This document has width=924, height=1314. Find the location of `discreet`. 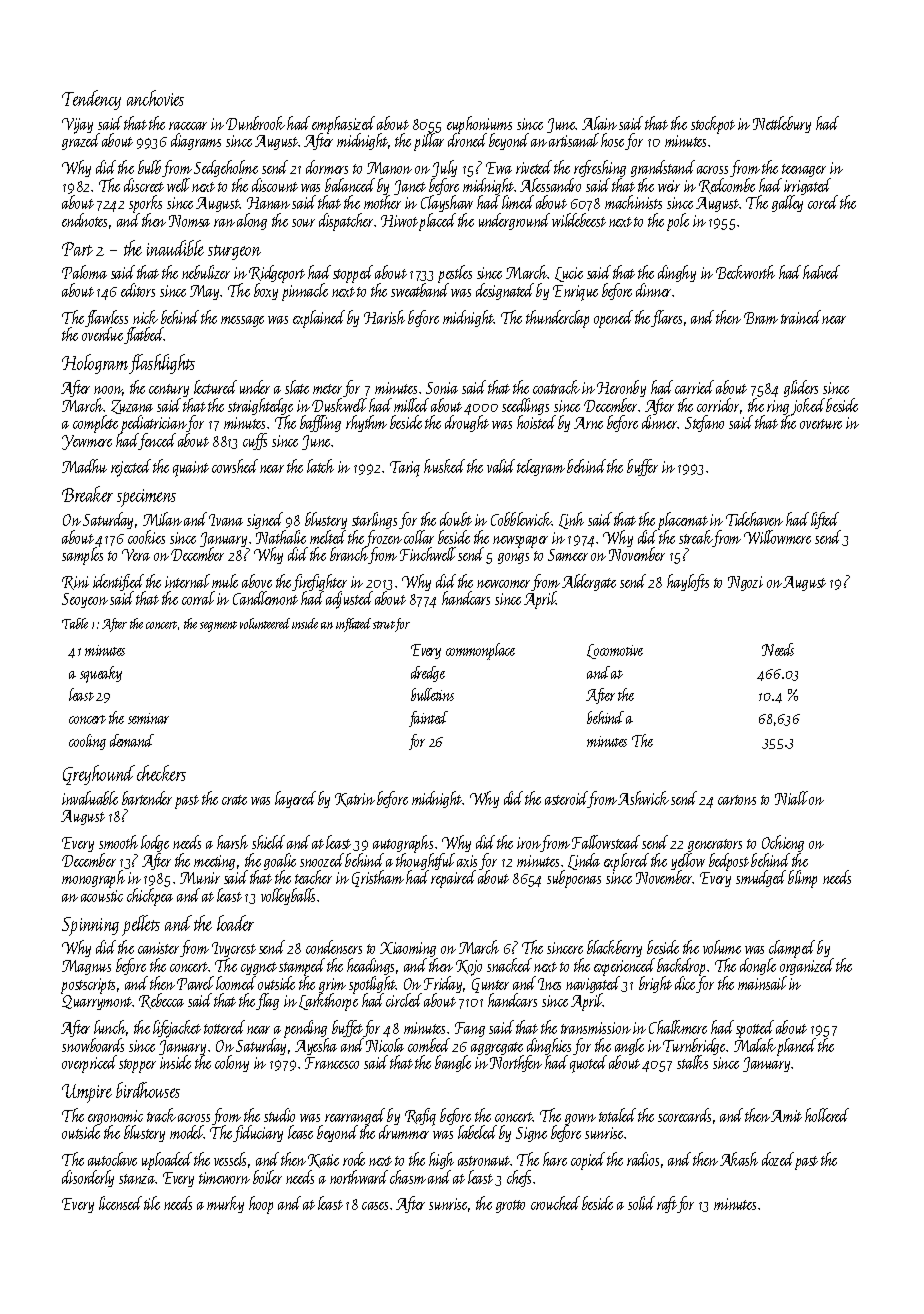

discreet is located at coordinates (144, 185).
